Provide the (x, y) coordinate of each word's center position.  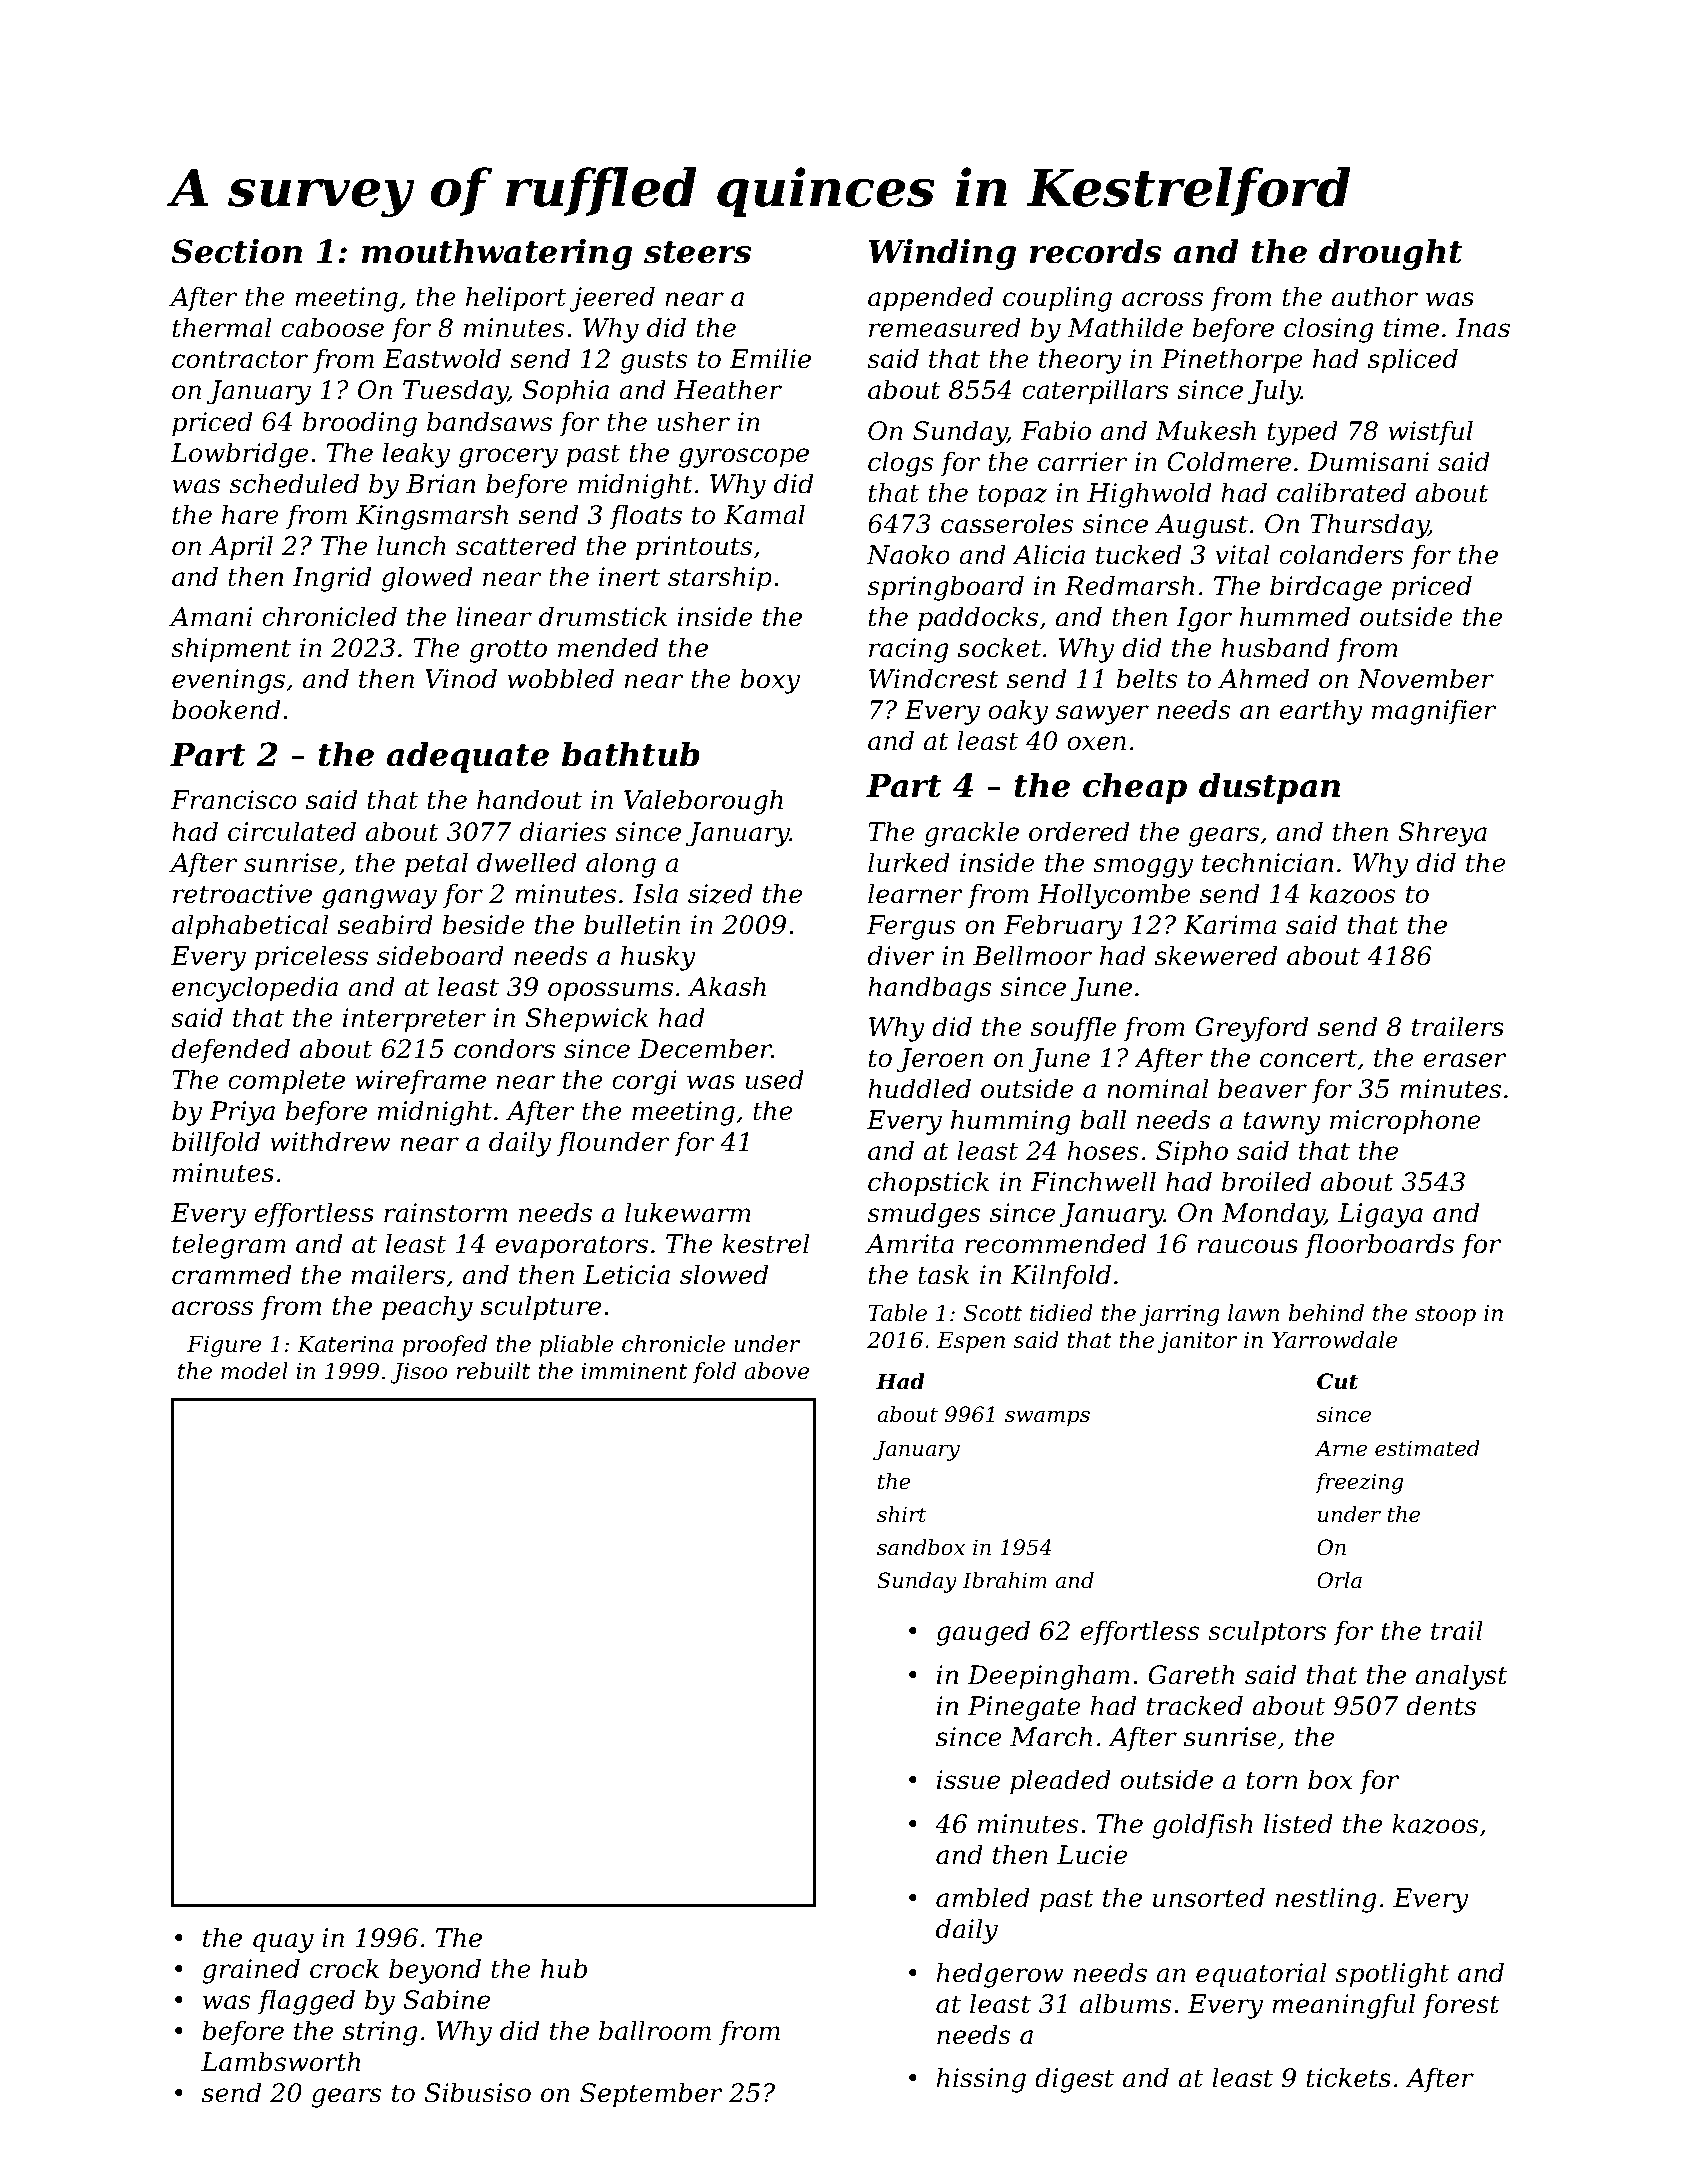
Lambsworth (280, 2061)
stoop (1445, 1316)
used (774, 1079)
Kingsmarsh (432, 517)
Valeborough (703, 802)
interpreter (414, 1020)
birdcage (1326, 588)
